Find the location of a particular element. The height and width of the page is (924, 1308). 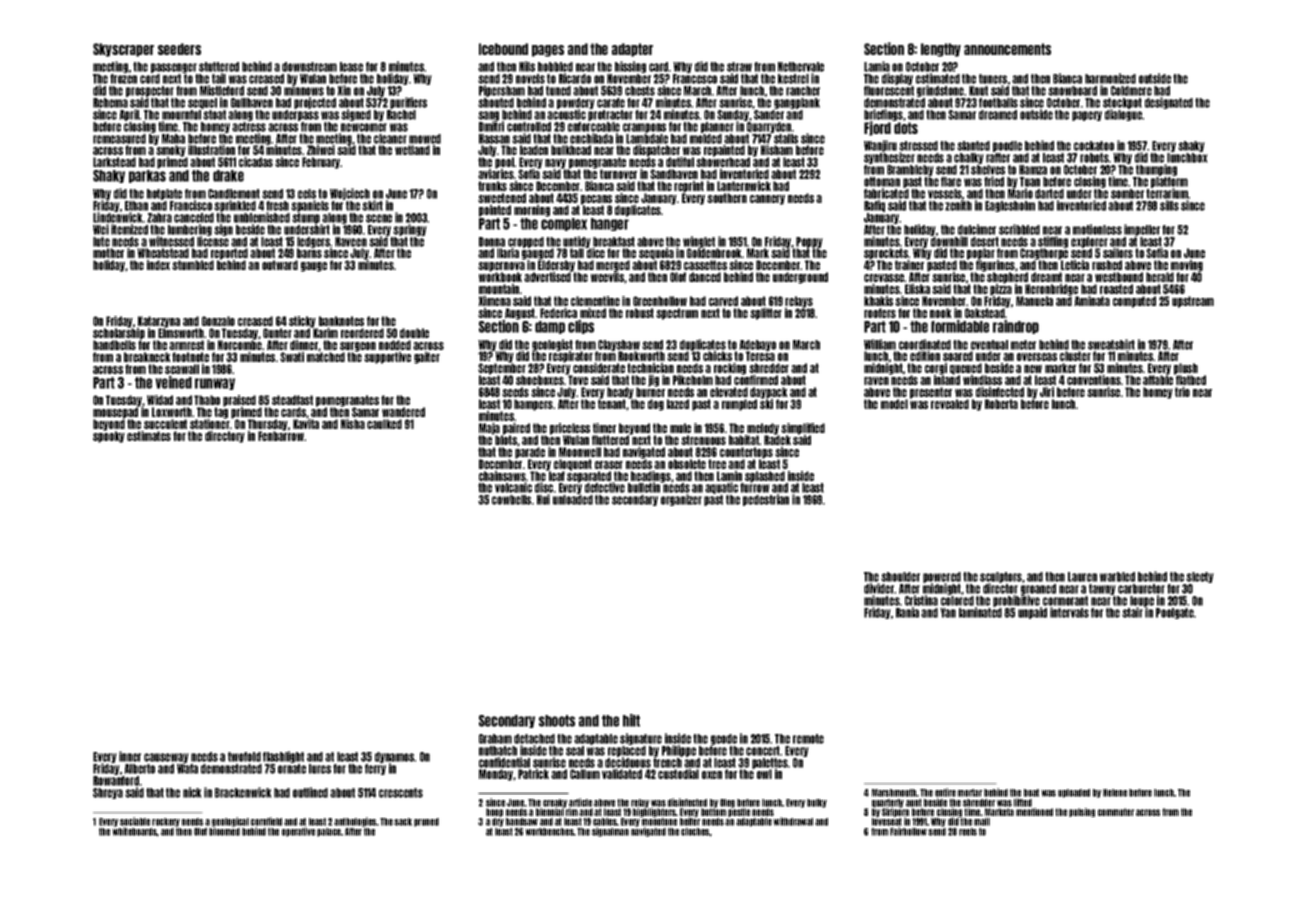

divider is located at coordinates (879, 588).
